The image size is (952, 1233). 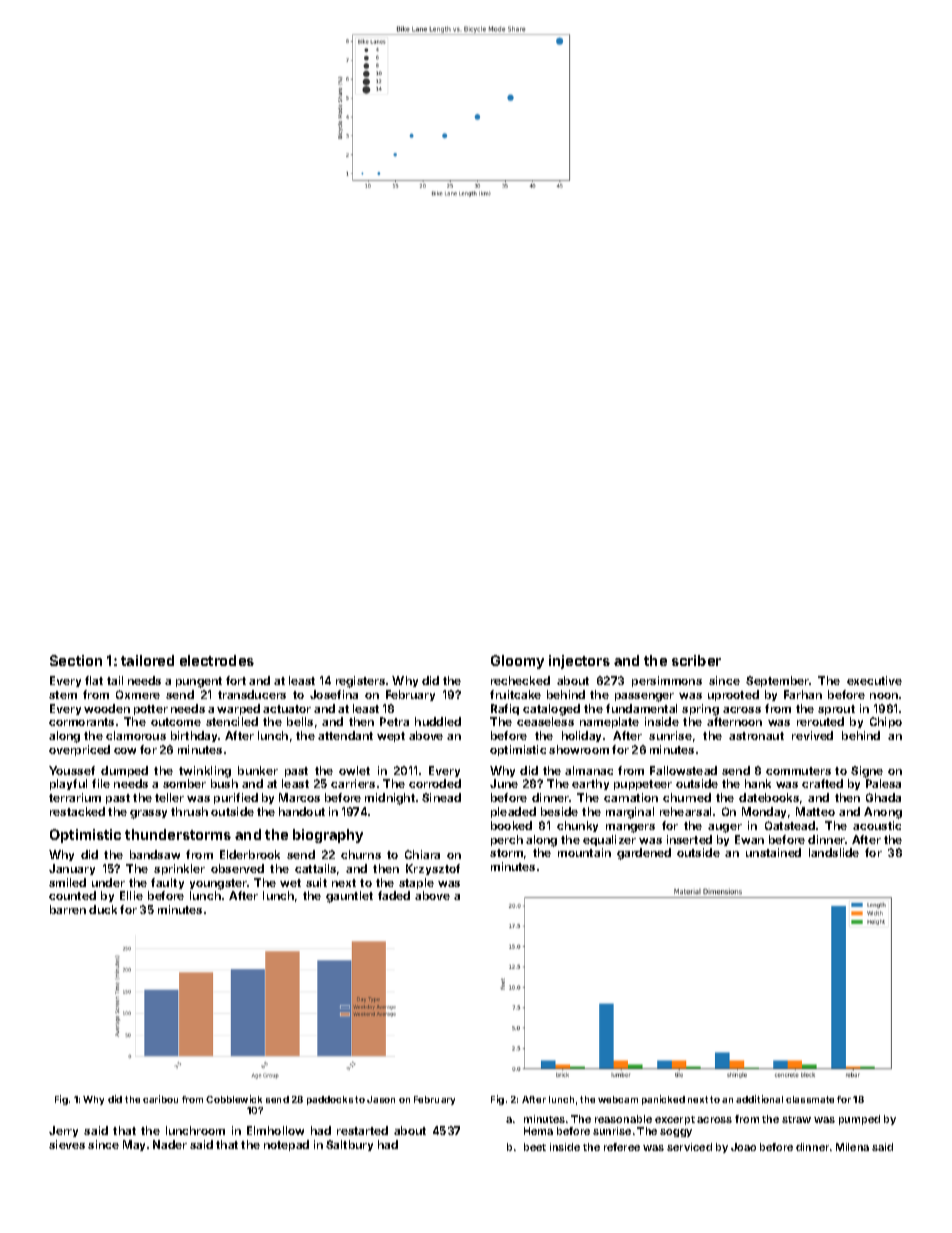 What do you see at coordinates (834, 852) in the document?
I see `landslide` at bounding box center [834, 852].
